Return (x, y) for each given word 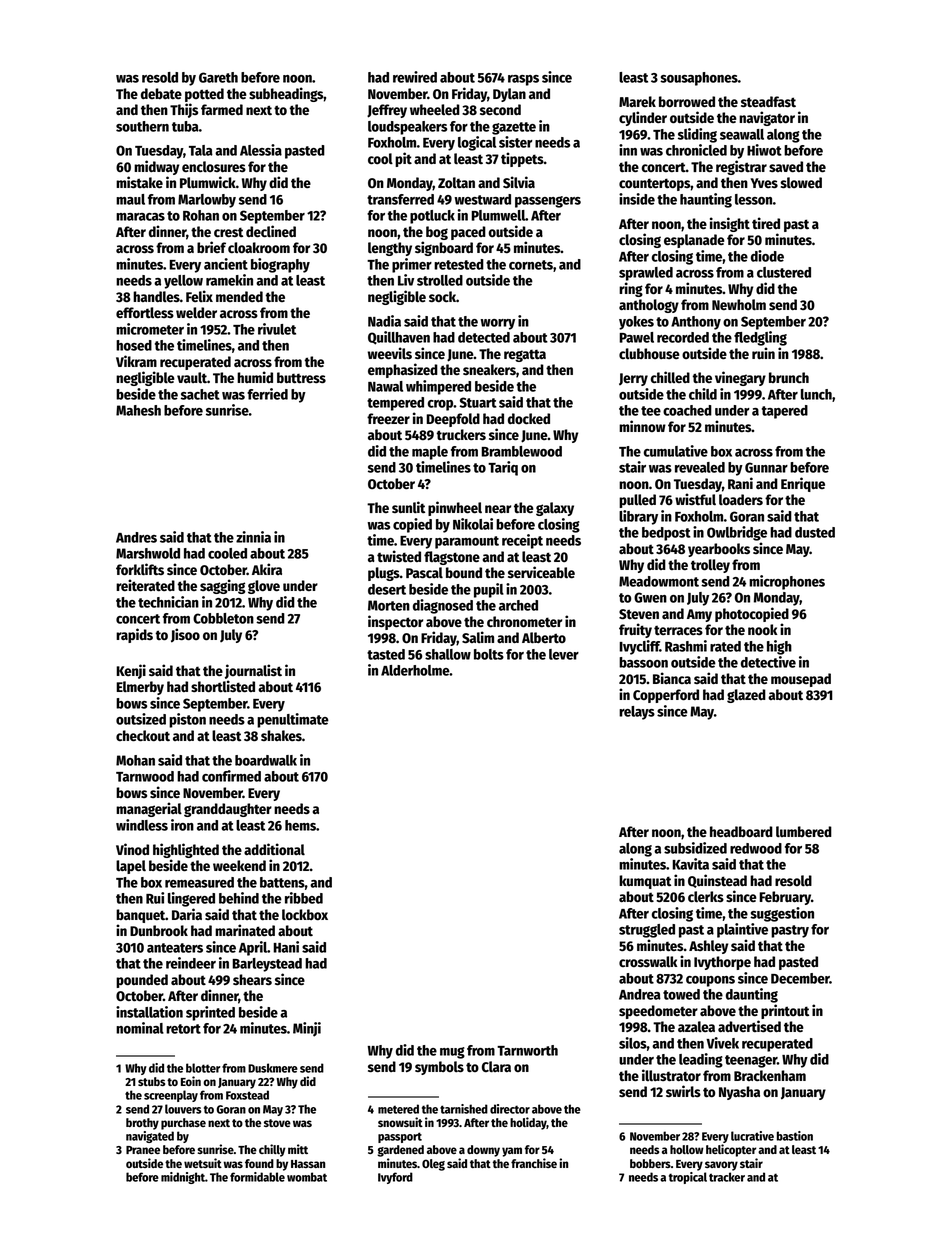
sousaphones (699, 79)
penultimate (293, 720)
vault (192, 378)
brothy (142, 1124)
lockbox (305, 915)
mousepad (801, 680)
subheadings (286, 94)
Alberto (544, 638)
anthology (649, 306)
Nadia (384, 321)
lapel (131, 867)
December (800, 978)
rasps (523, 80)
